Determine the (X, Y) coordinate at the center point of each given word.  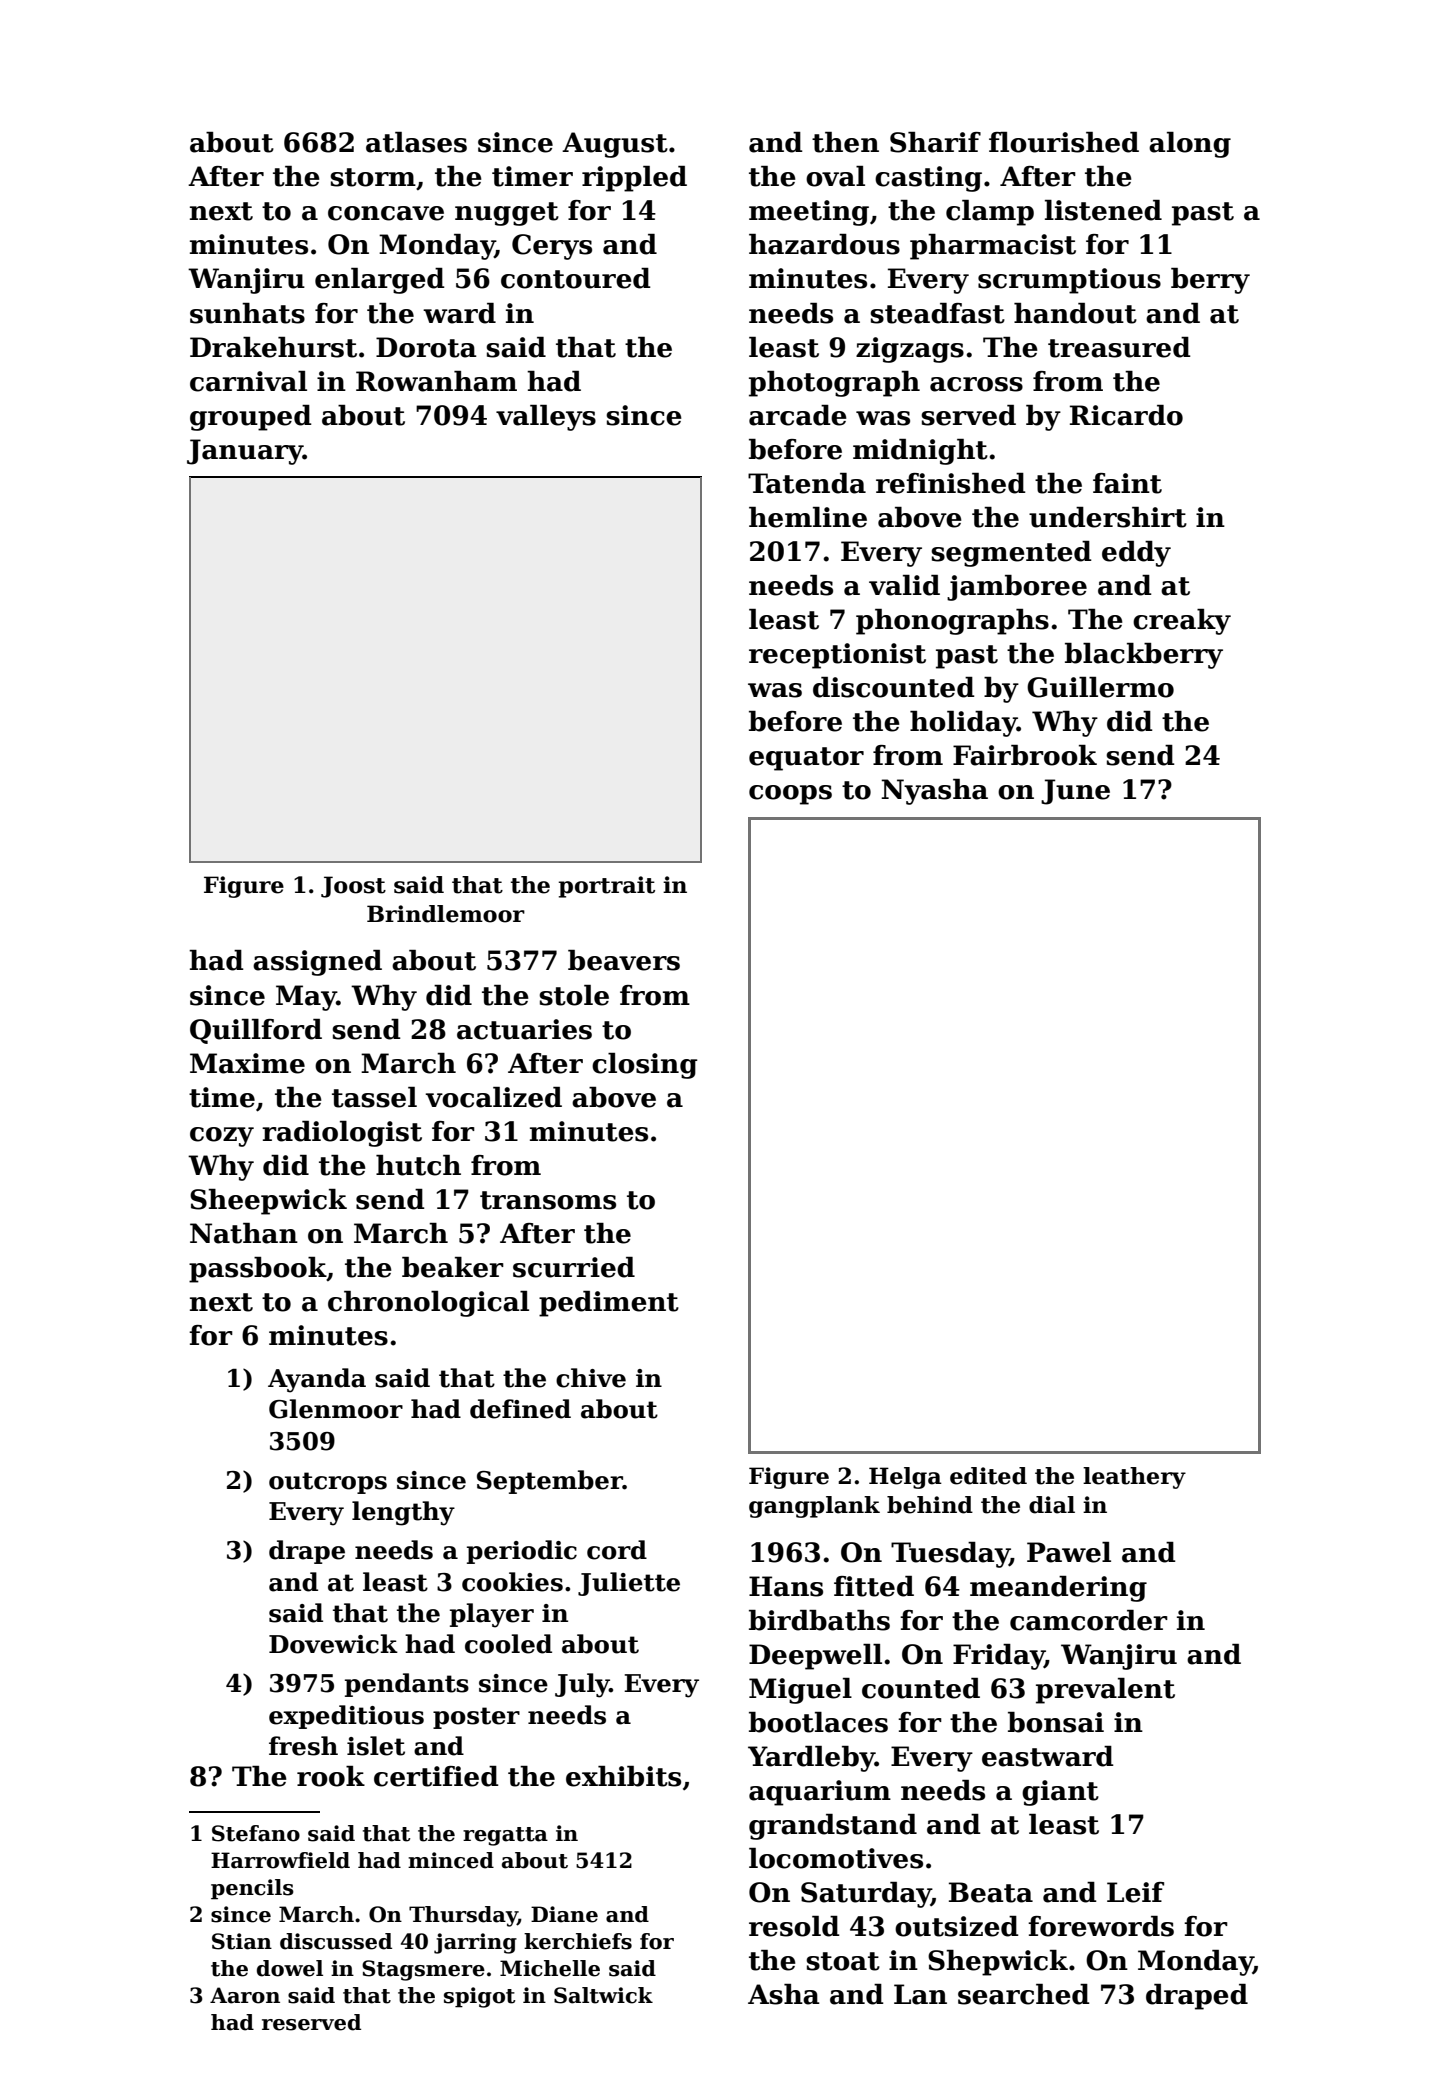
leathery (1134, 1478)
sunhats (247, 313)
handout (1075, 313)
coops (790, 795)
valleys (546, 418)
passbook (258, 1270)
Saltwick (603, 1995)
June (1075, 792)
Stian (242, 1941)
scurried (574, 1267)
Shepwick (998, 1963)
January (245, 452)
